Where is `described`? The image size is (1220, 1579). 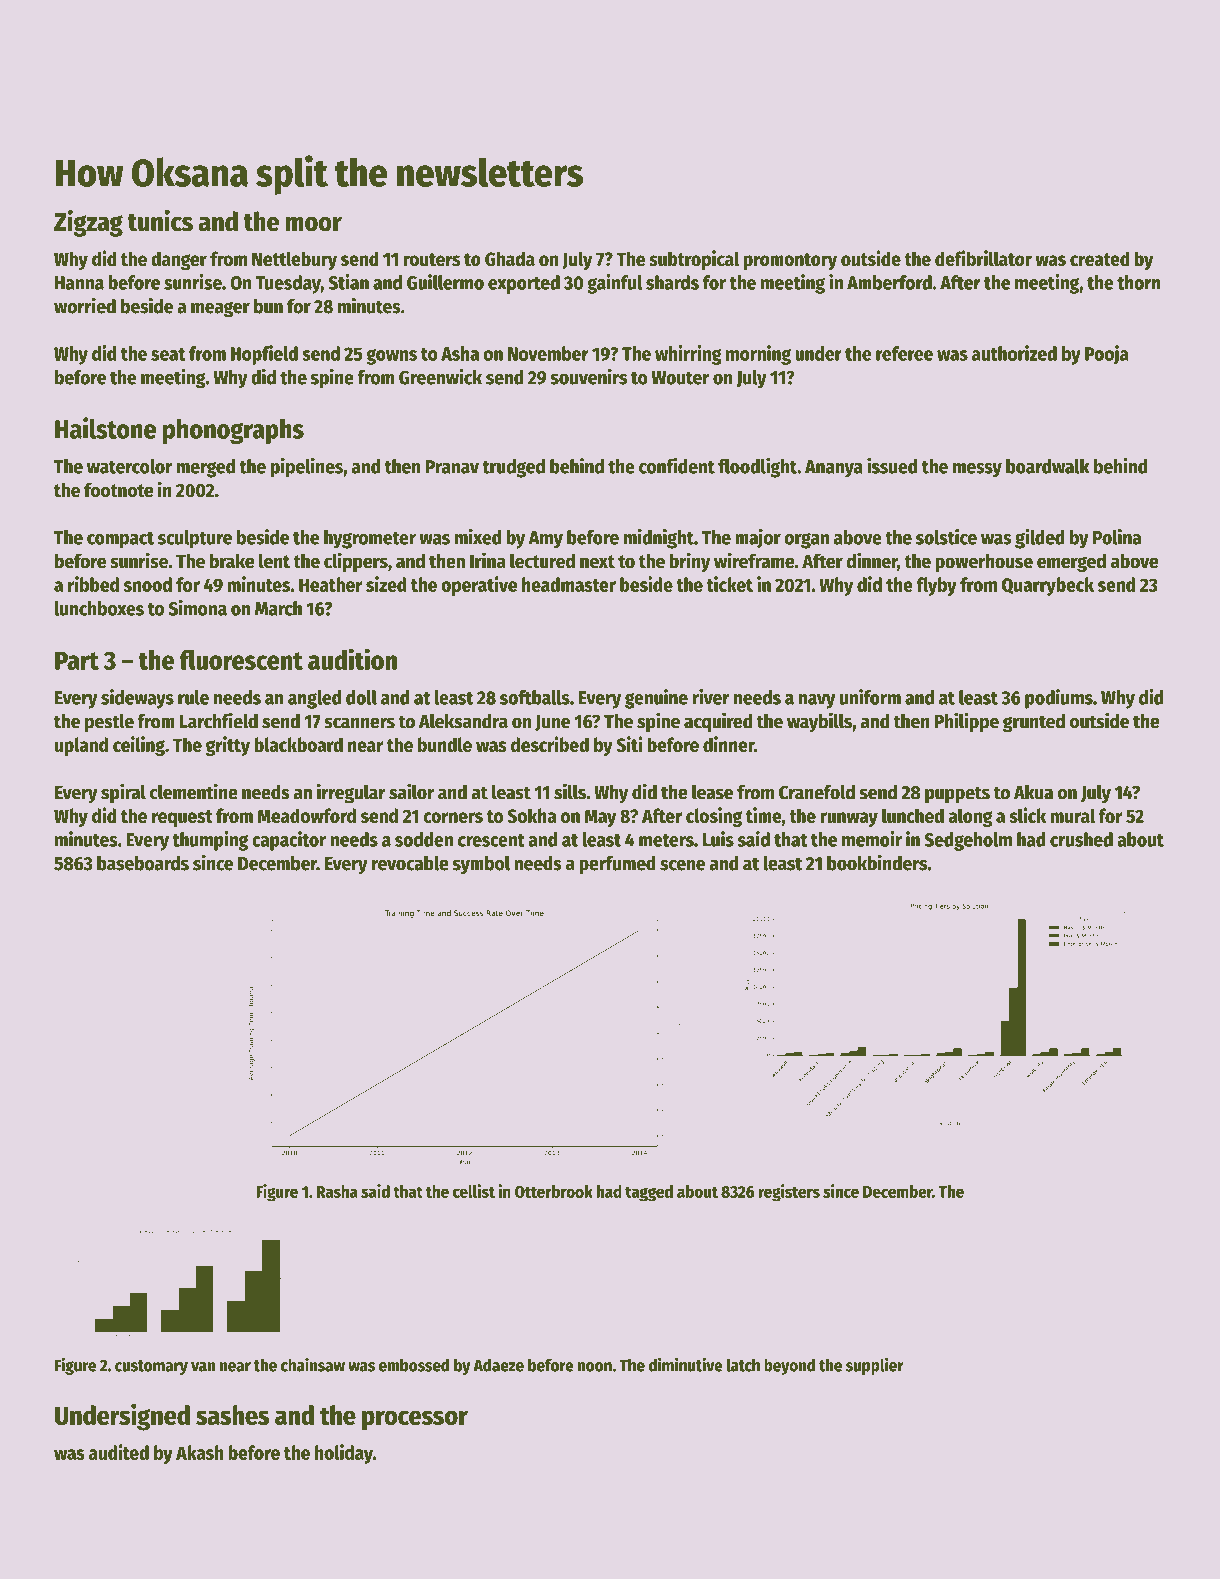
described is located at coordinates (550, 744).
